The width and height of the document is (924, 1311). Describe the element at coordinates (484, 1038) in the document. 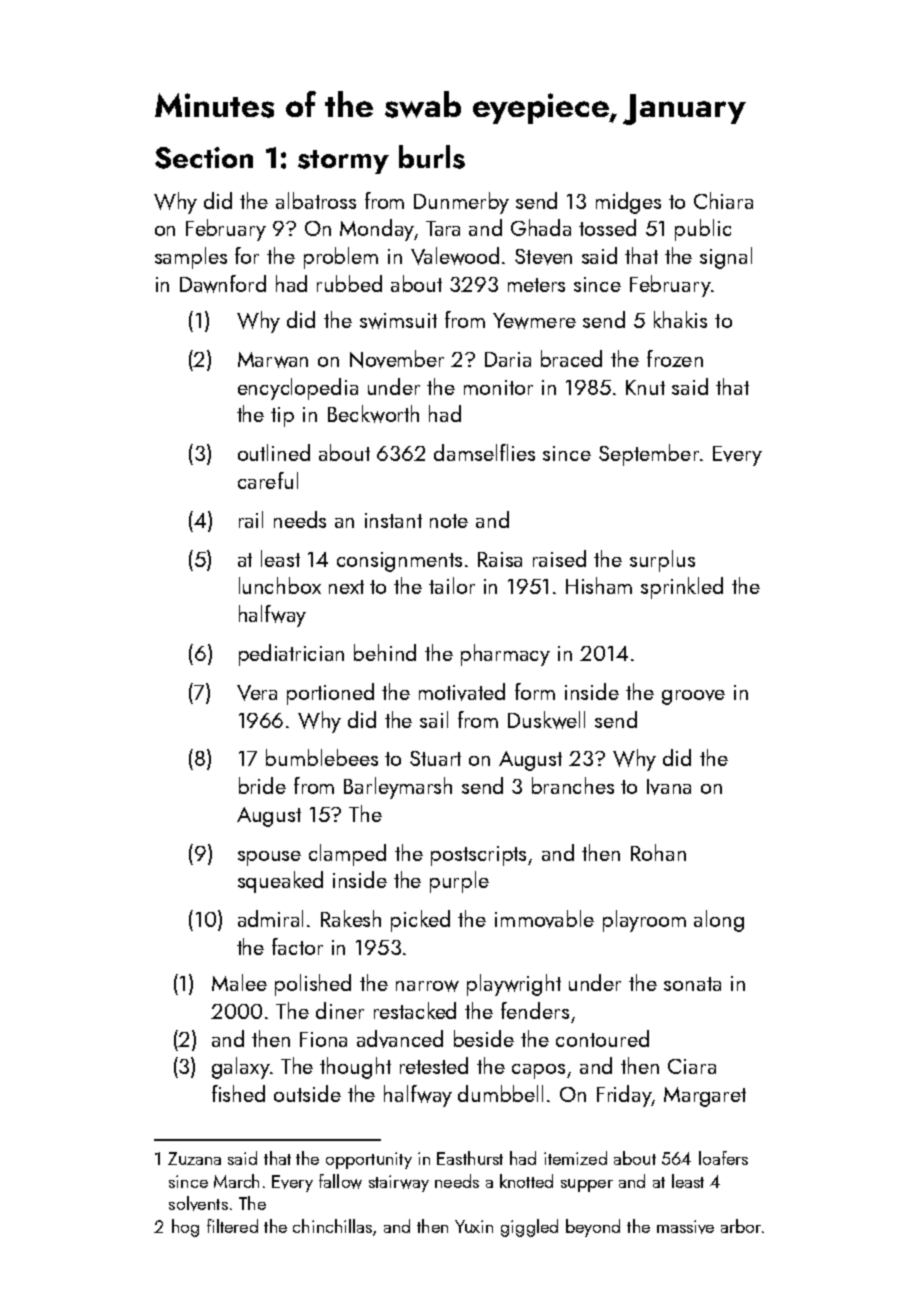

I see `beside` at that location.
